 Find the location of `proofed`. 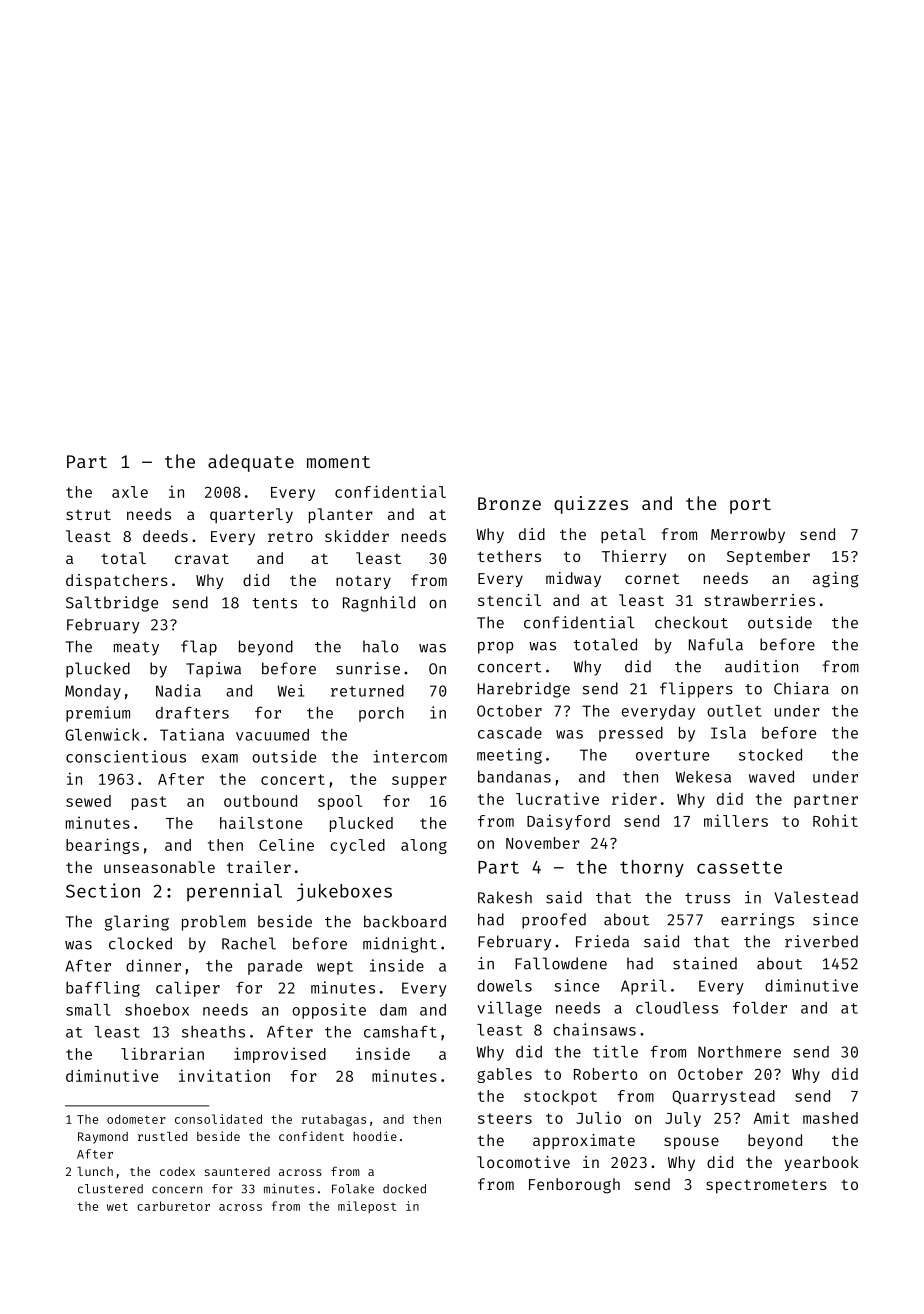

proofed is located at coordinates (554, 921).
